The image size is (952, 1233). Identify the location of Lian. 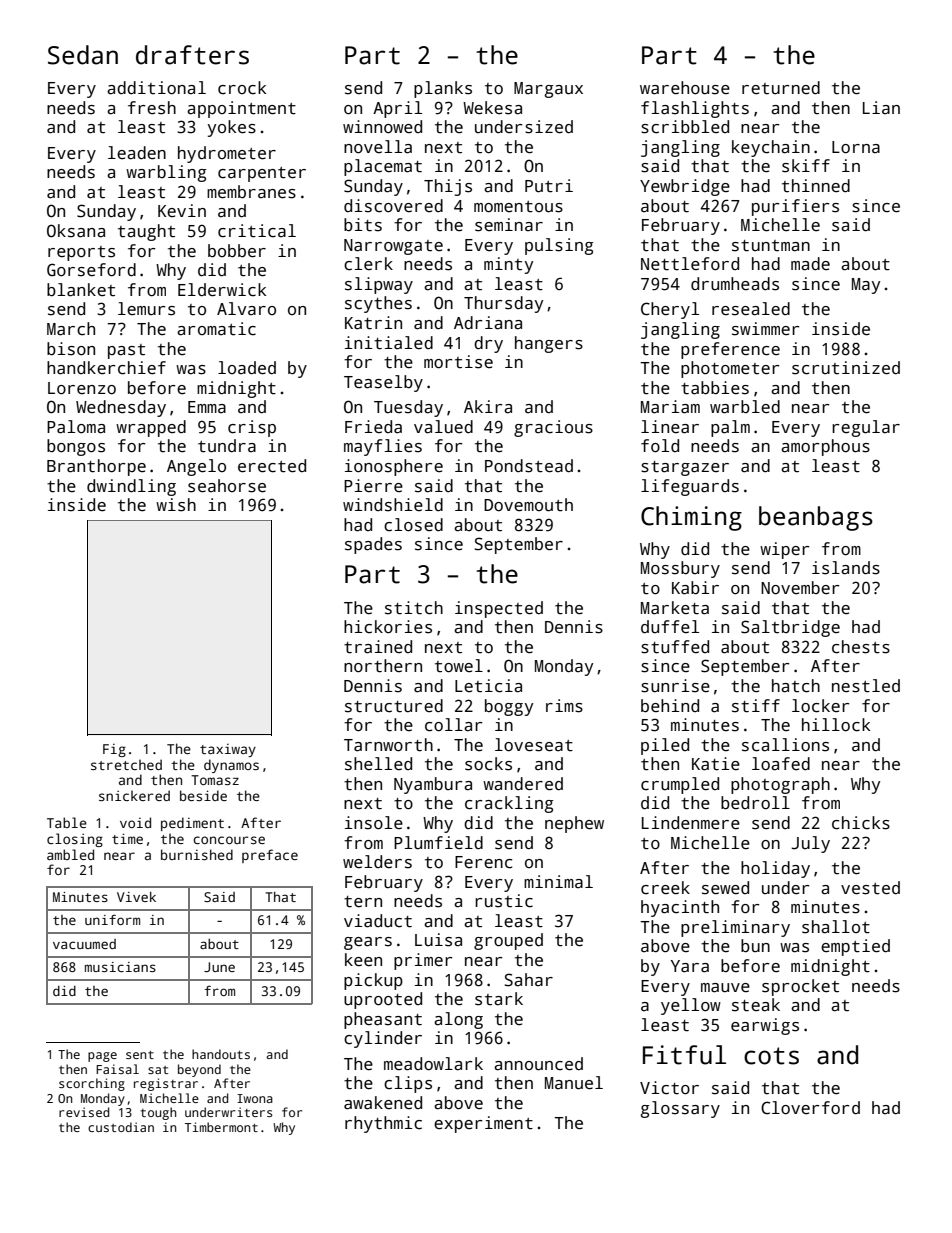
(881, 108).
